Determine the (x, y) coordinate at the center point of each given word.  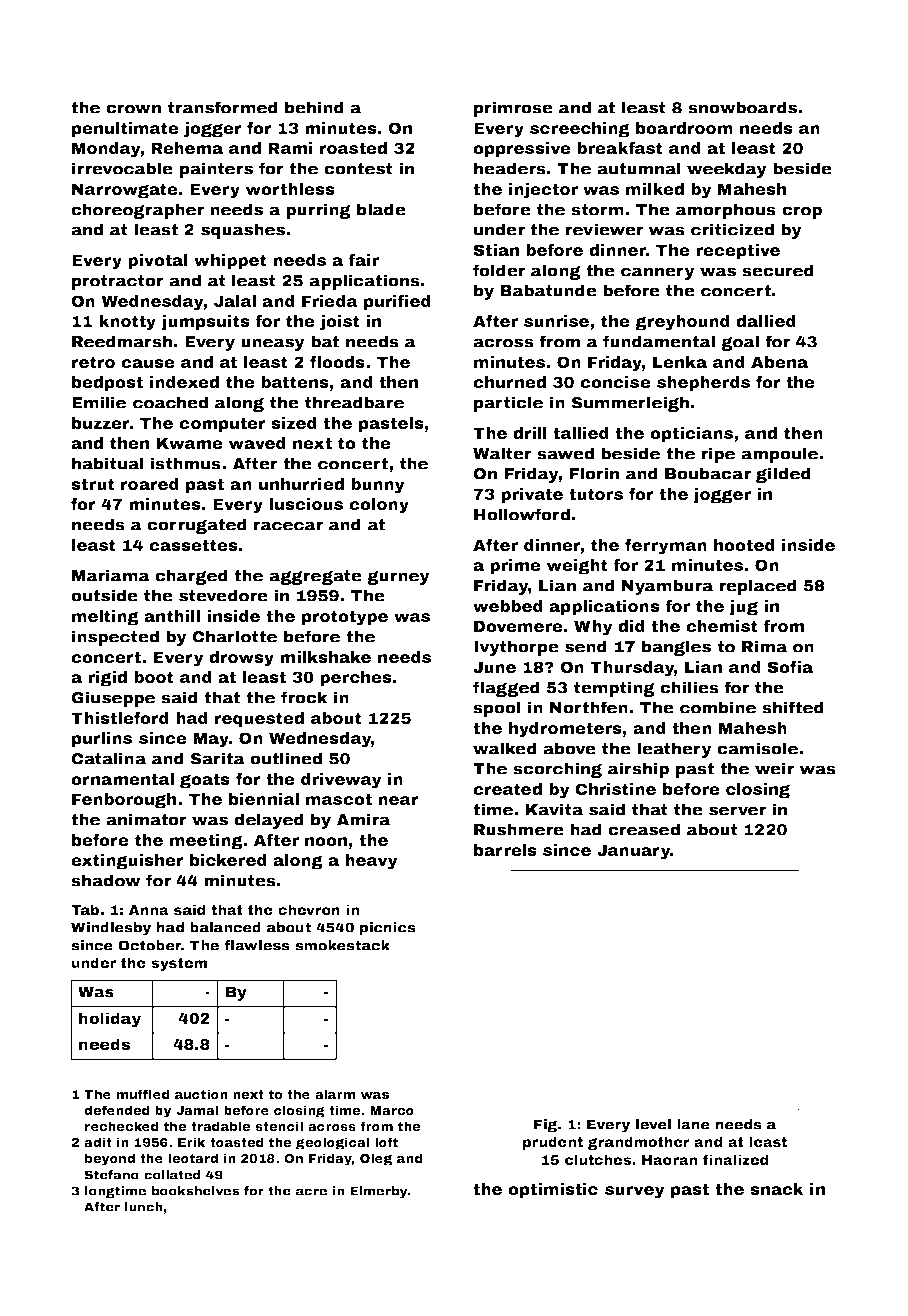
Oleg (376, 1159)
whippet (230, 262)
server (737, 811)
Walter (502, 453)
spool (497, 709)
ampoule (779, 455)
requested (259, 720)
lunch (144, 1207)
